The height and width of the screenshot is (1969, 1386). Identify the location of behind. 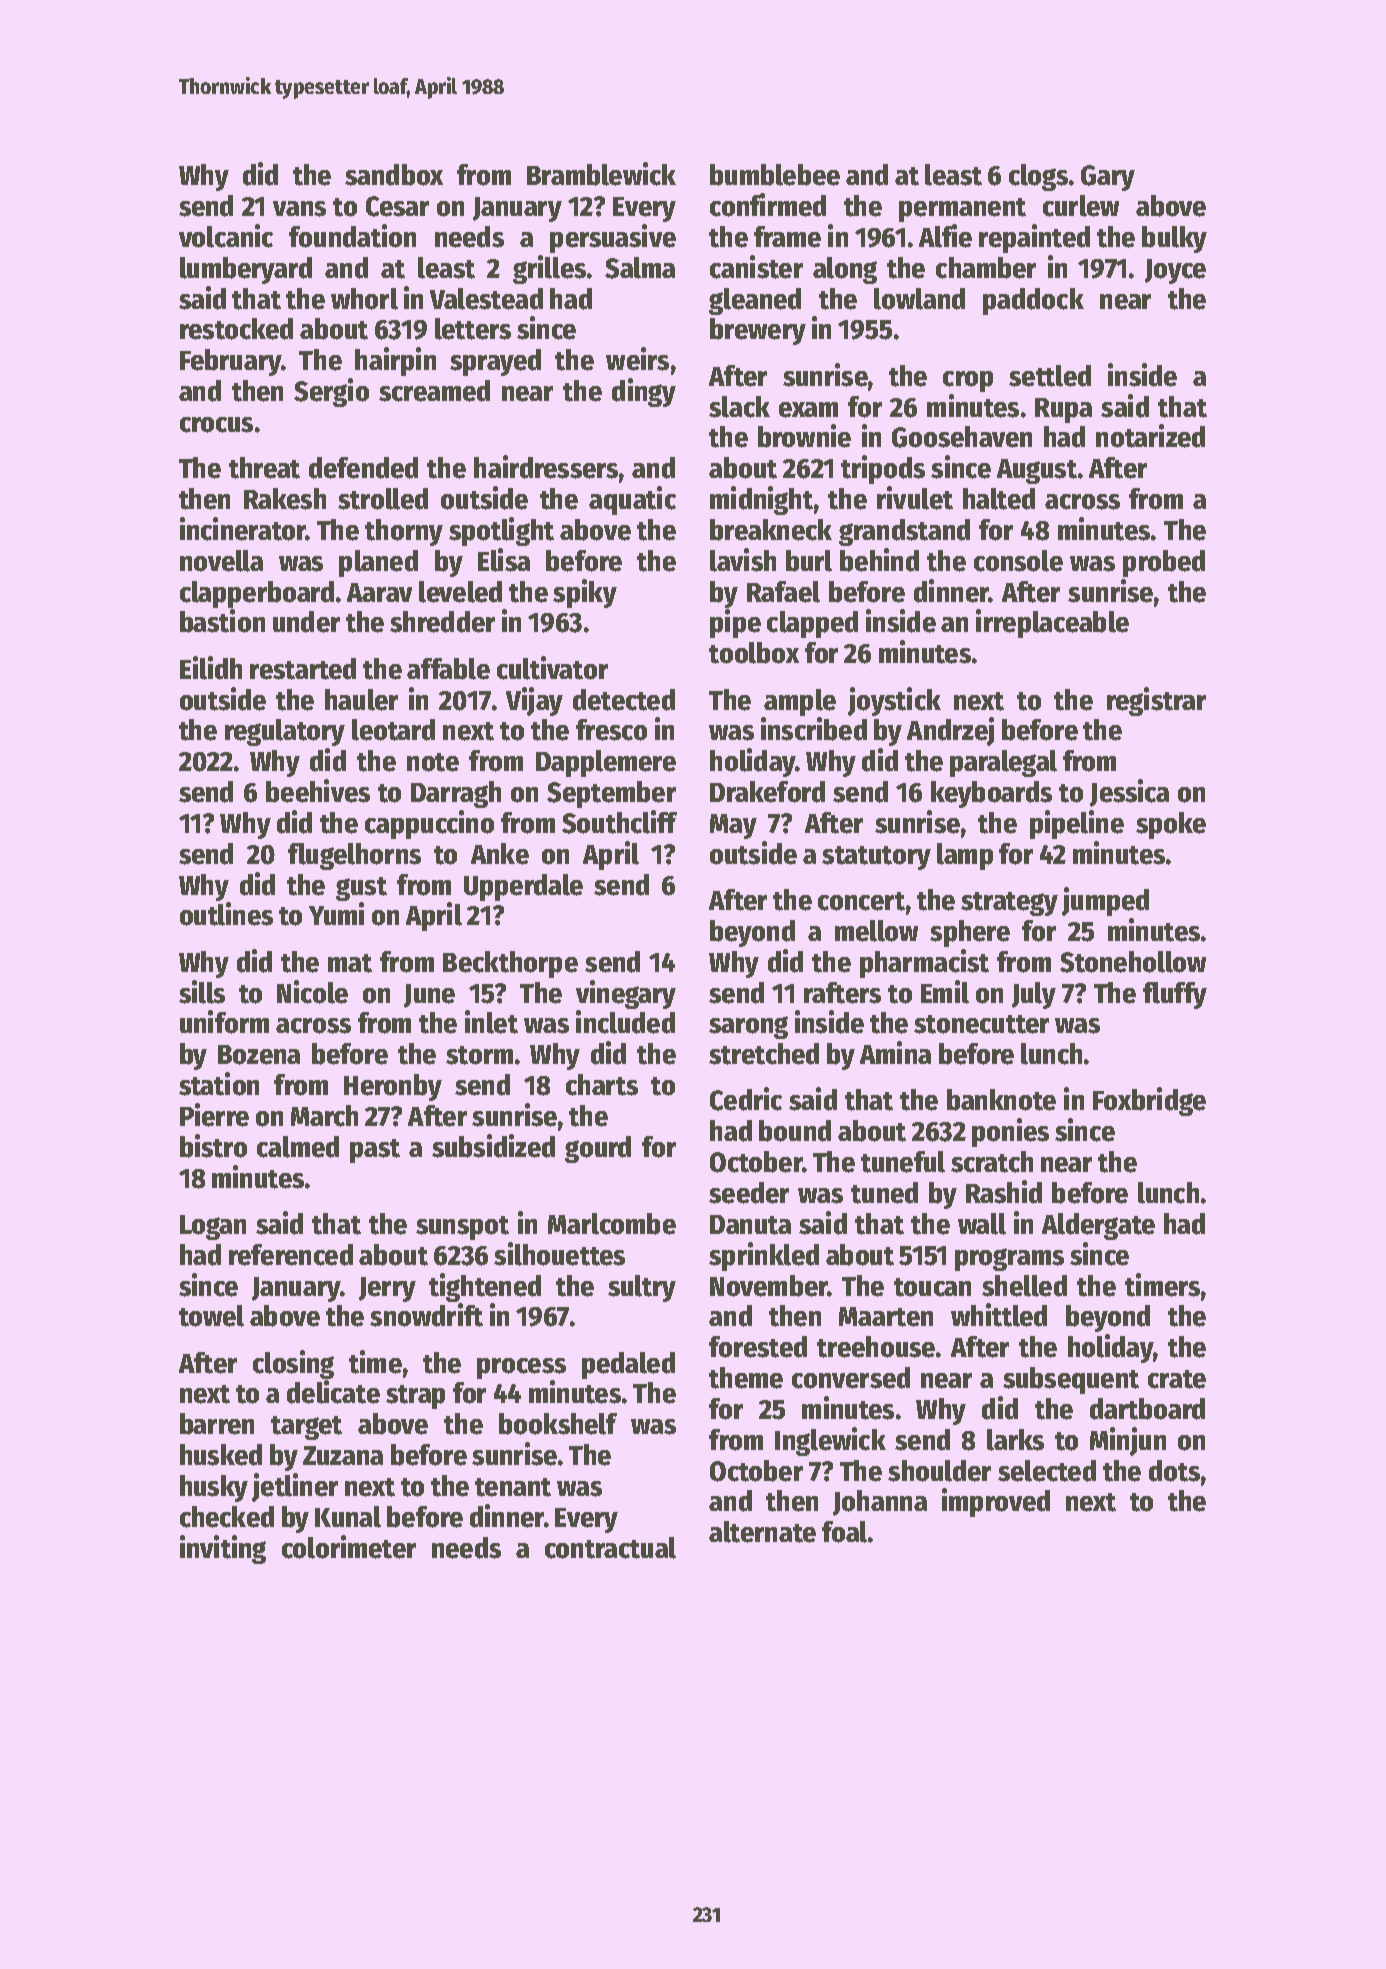
(879, 560).
